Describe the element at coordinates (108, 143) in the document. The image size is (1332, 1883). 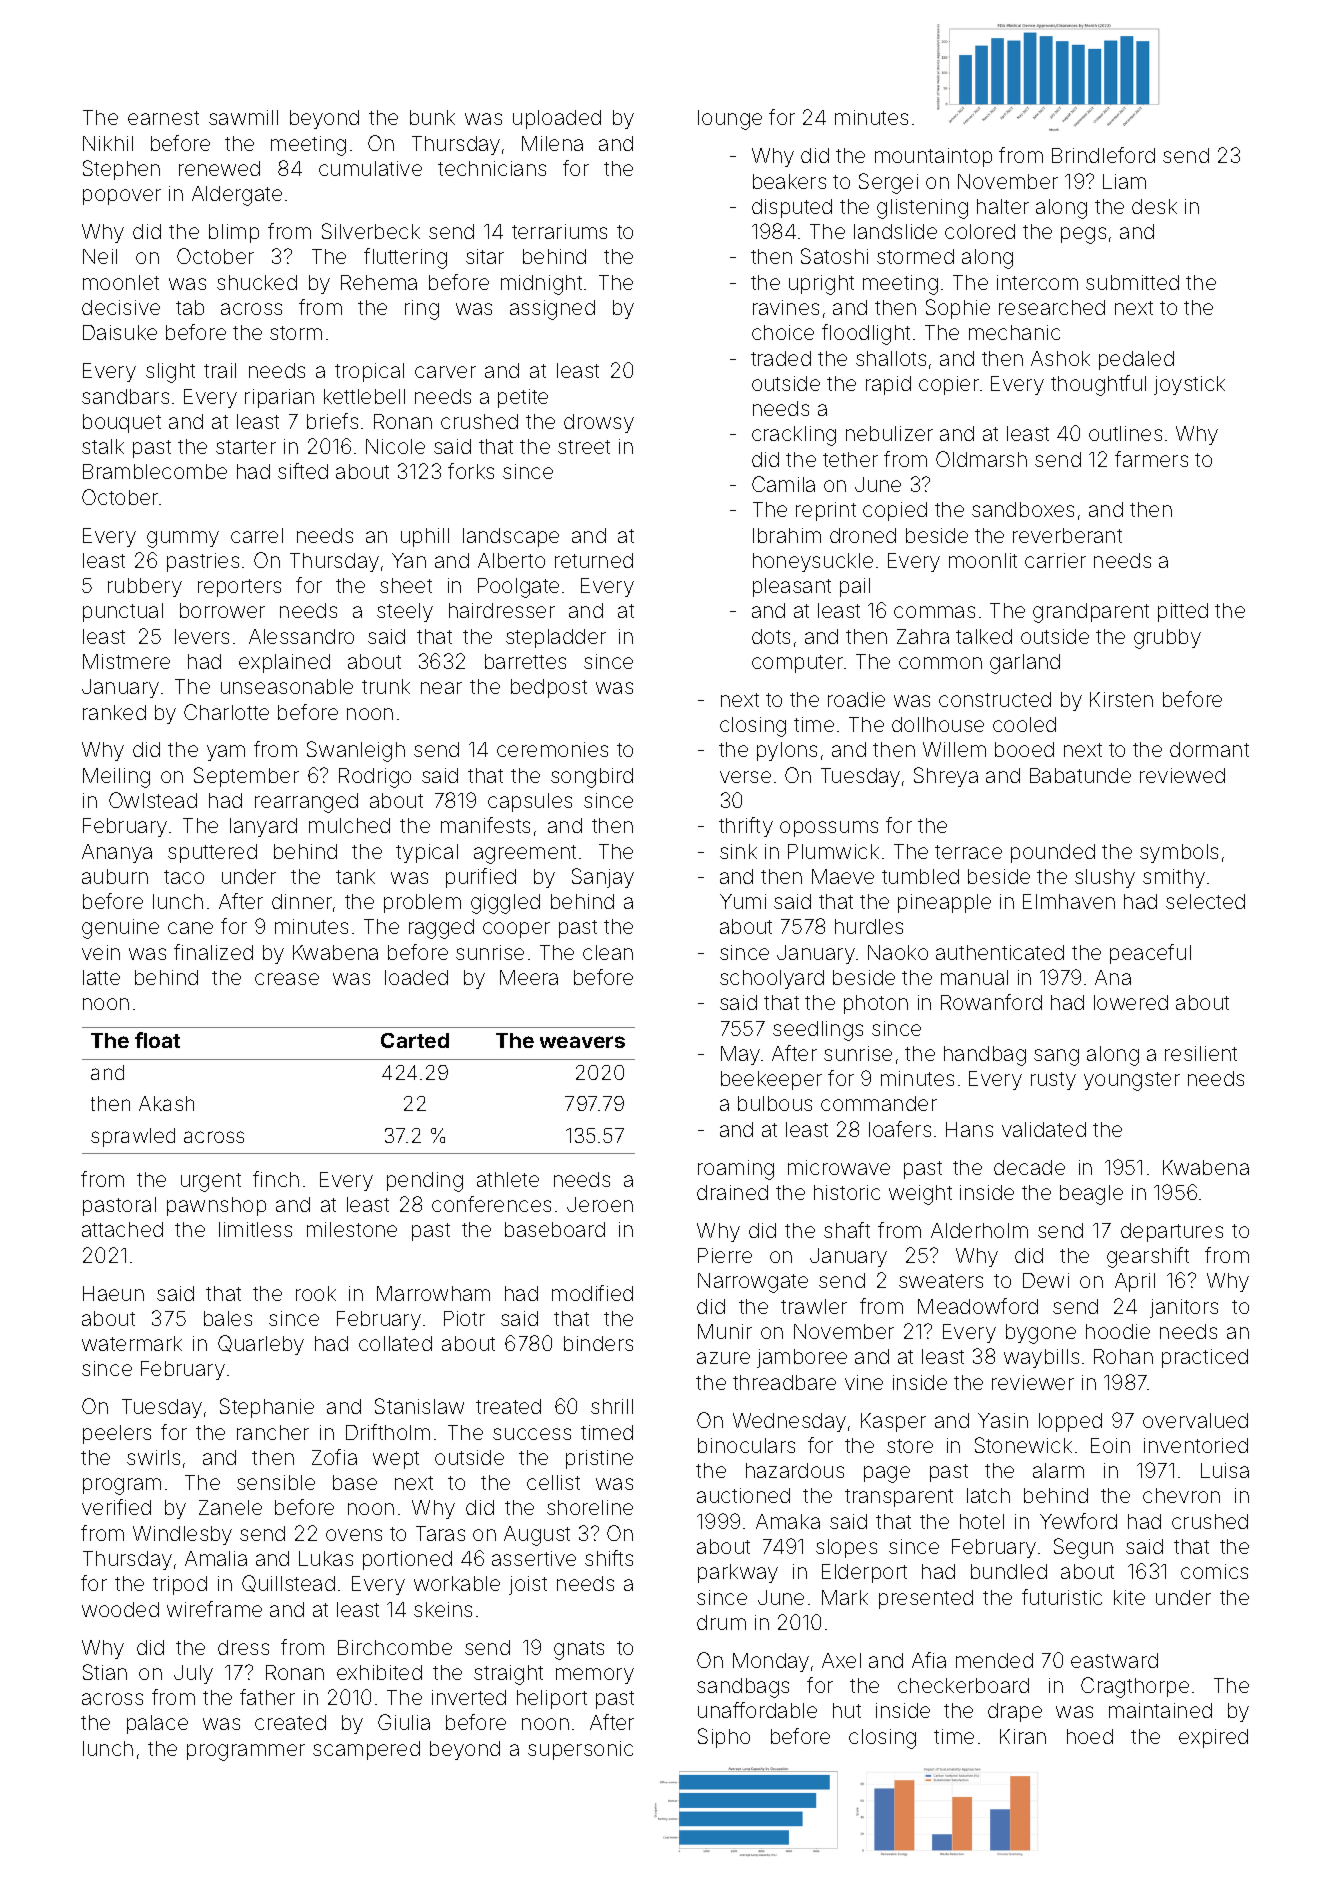
I see `Nikhil` at that location.
